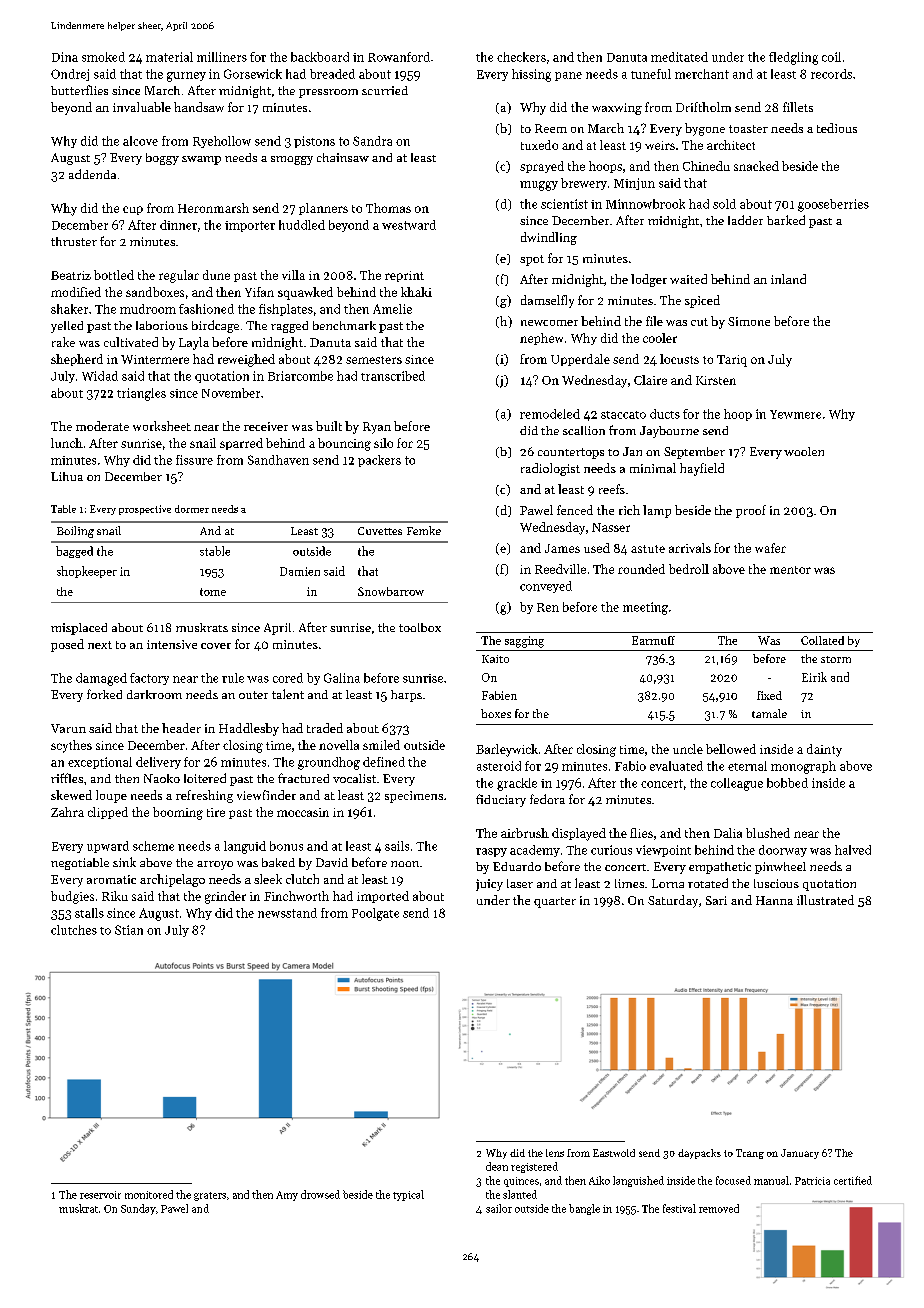  I want to click on bellowed, so click(731, 749).
